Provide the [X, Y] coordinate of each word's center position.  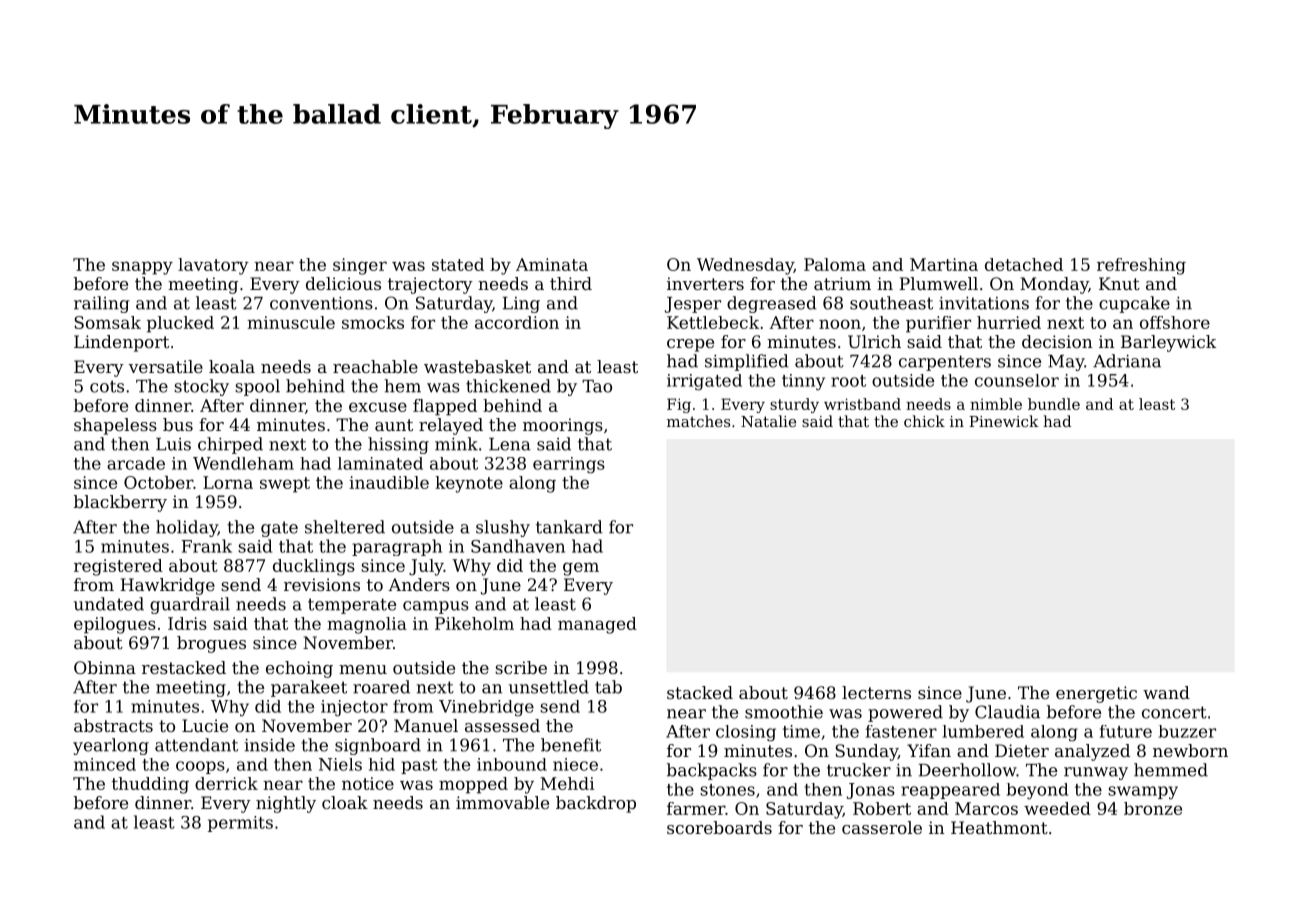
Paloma [835, 264]
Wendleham [243, 463]
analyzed [1092, 752]
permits [240, 824]
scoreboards [719, 827]
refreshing [1141, 266]
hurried [1009, 322]
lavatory [213, 266]
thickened [508, 386]
